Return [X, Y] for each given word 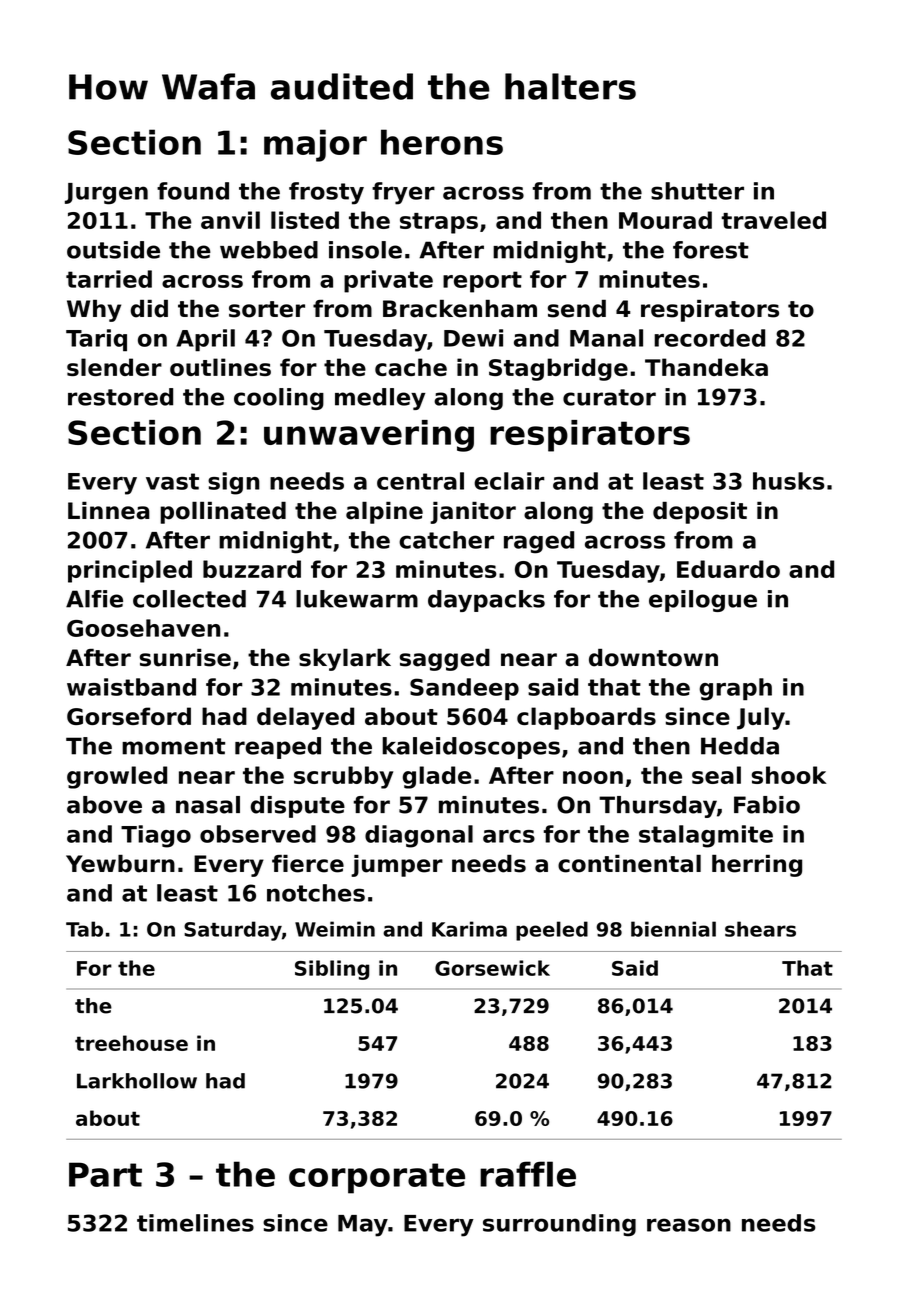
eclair [509, 481]
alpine [384, 513]
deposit [700, 513]
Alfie [94, 599]
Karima [469, 929]
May [363, 1226]
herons [442, 142]
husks [789, 481]
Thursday [658, 807]
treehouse [131, 1043]
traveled [773, 220]
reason [689, 1225]
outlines [220, 367]
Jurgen [106, 194]
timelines [195, 1223]
